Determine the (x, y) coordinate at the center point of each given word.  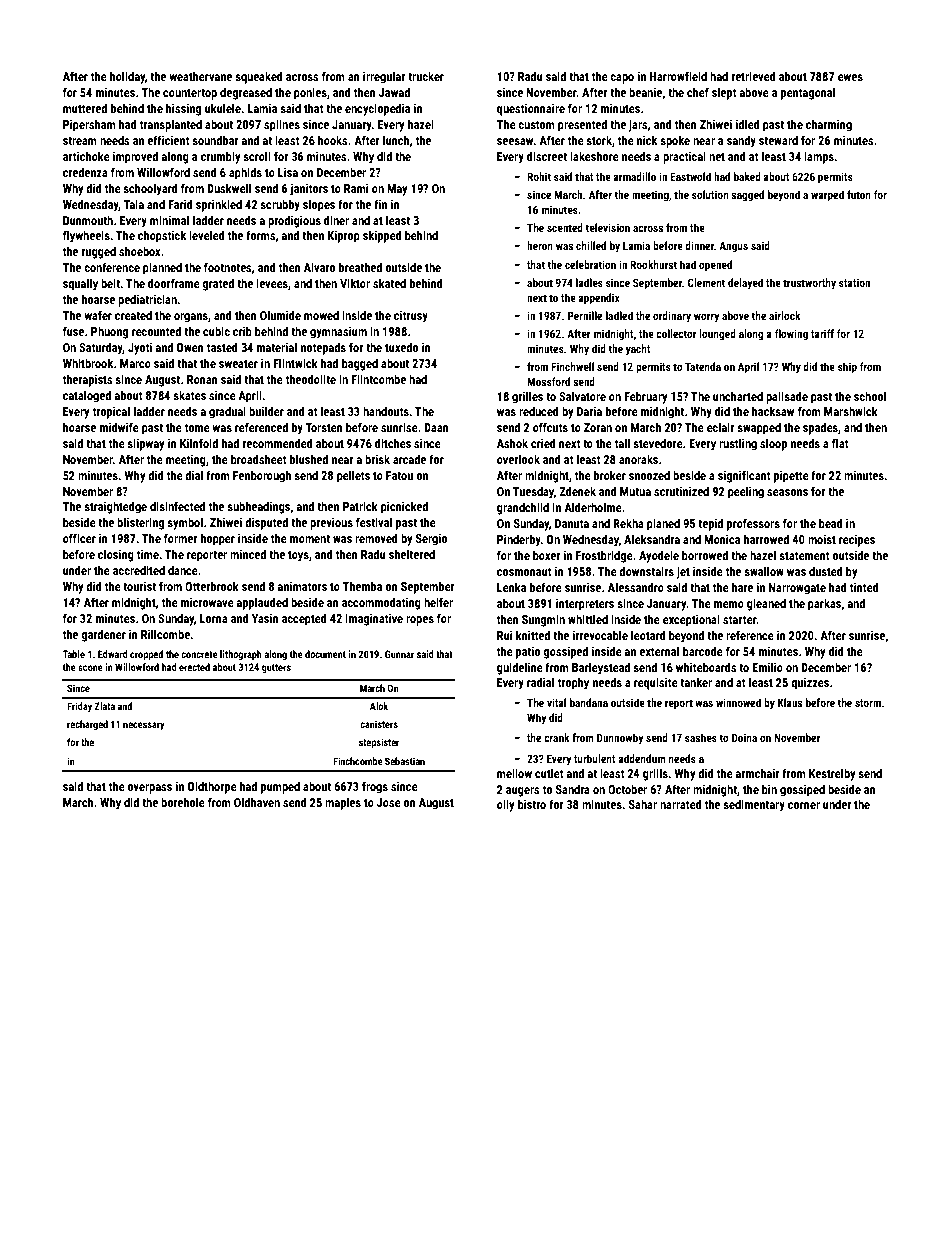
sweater (238, 364)
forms (260, 235)
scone (90, 668)
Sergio (431, 540)
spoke (675, 141)
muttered (85, 108)
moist (822, 539)
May (397, 190)
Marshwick (851, 411)
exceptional (691, 620)
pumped (280, 787)
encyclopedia (377, 109)
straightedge (115, 507)
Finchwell (572, 366)
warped (827, 196)
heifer (438, 602)
